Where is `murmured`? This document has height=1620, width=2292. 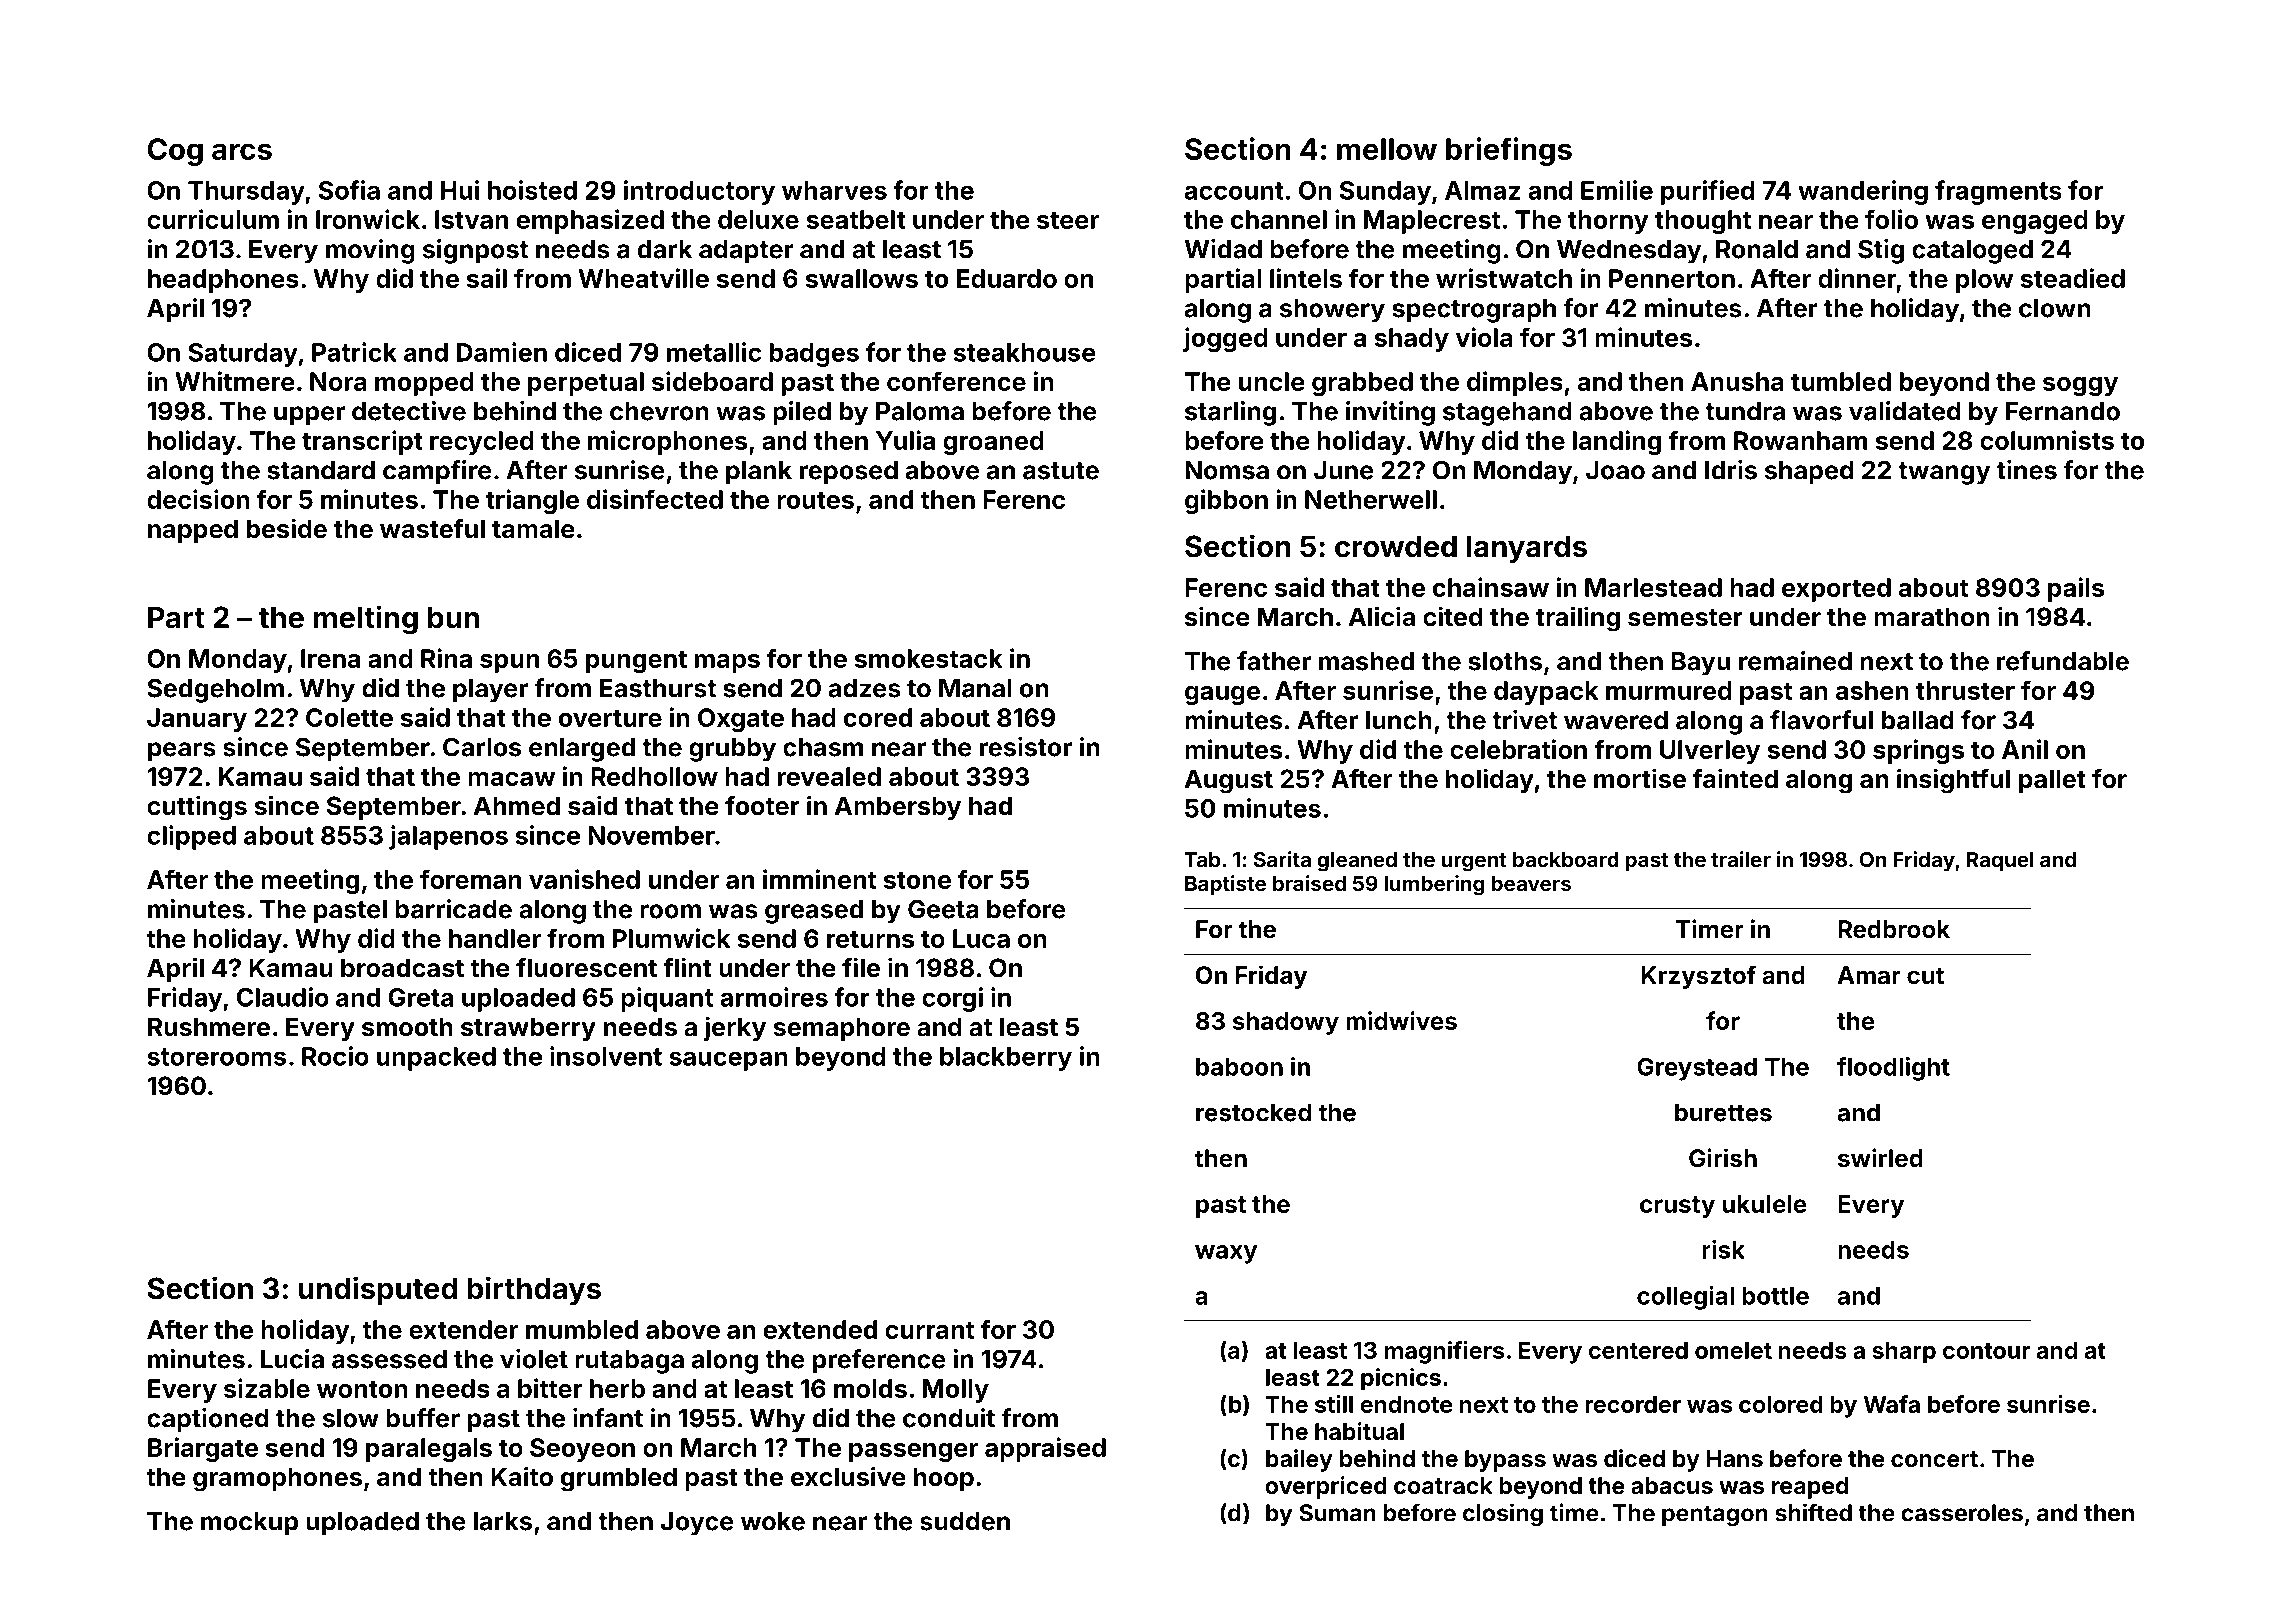 murmured is located at coordinates (1669, 690).
